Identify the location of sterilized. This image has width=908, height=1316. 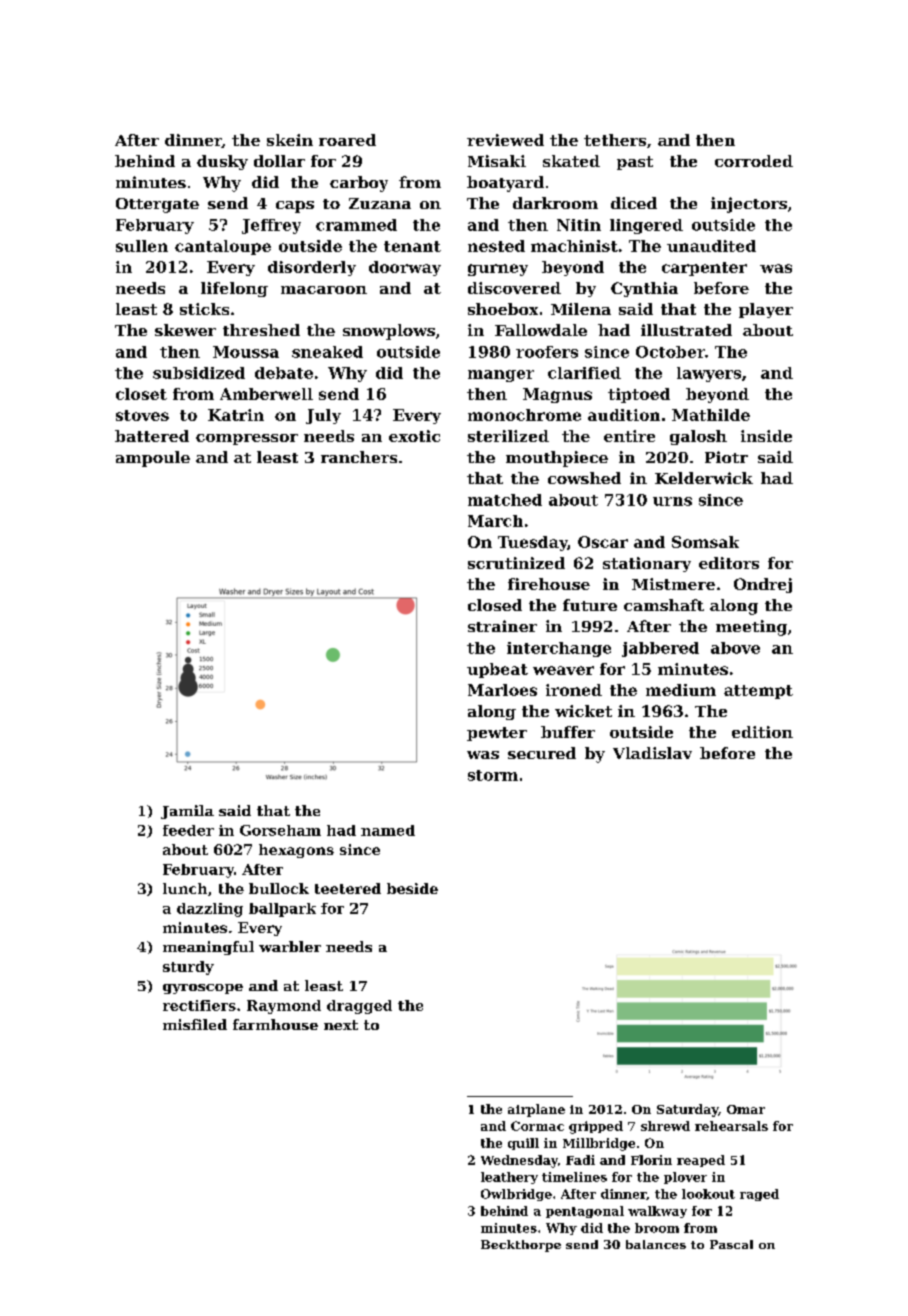
(508, 436).
